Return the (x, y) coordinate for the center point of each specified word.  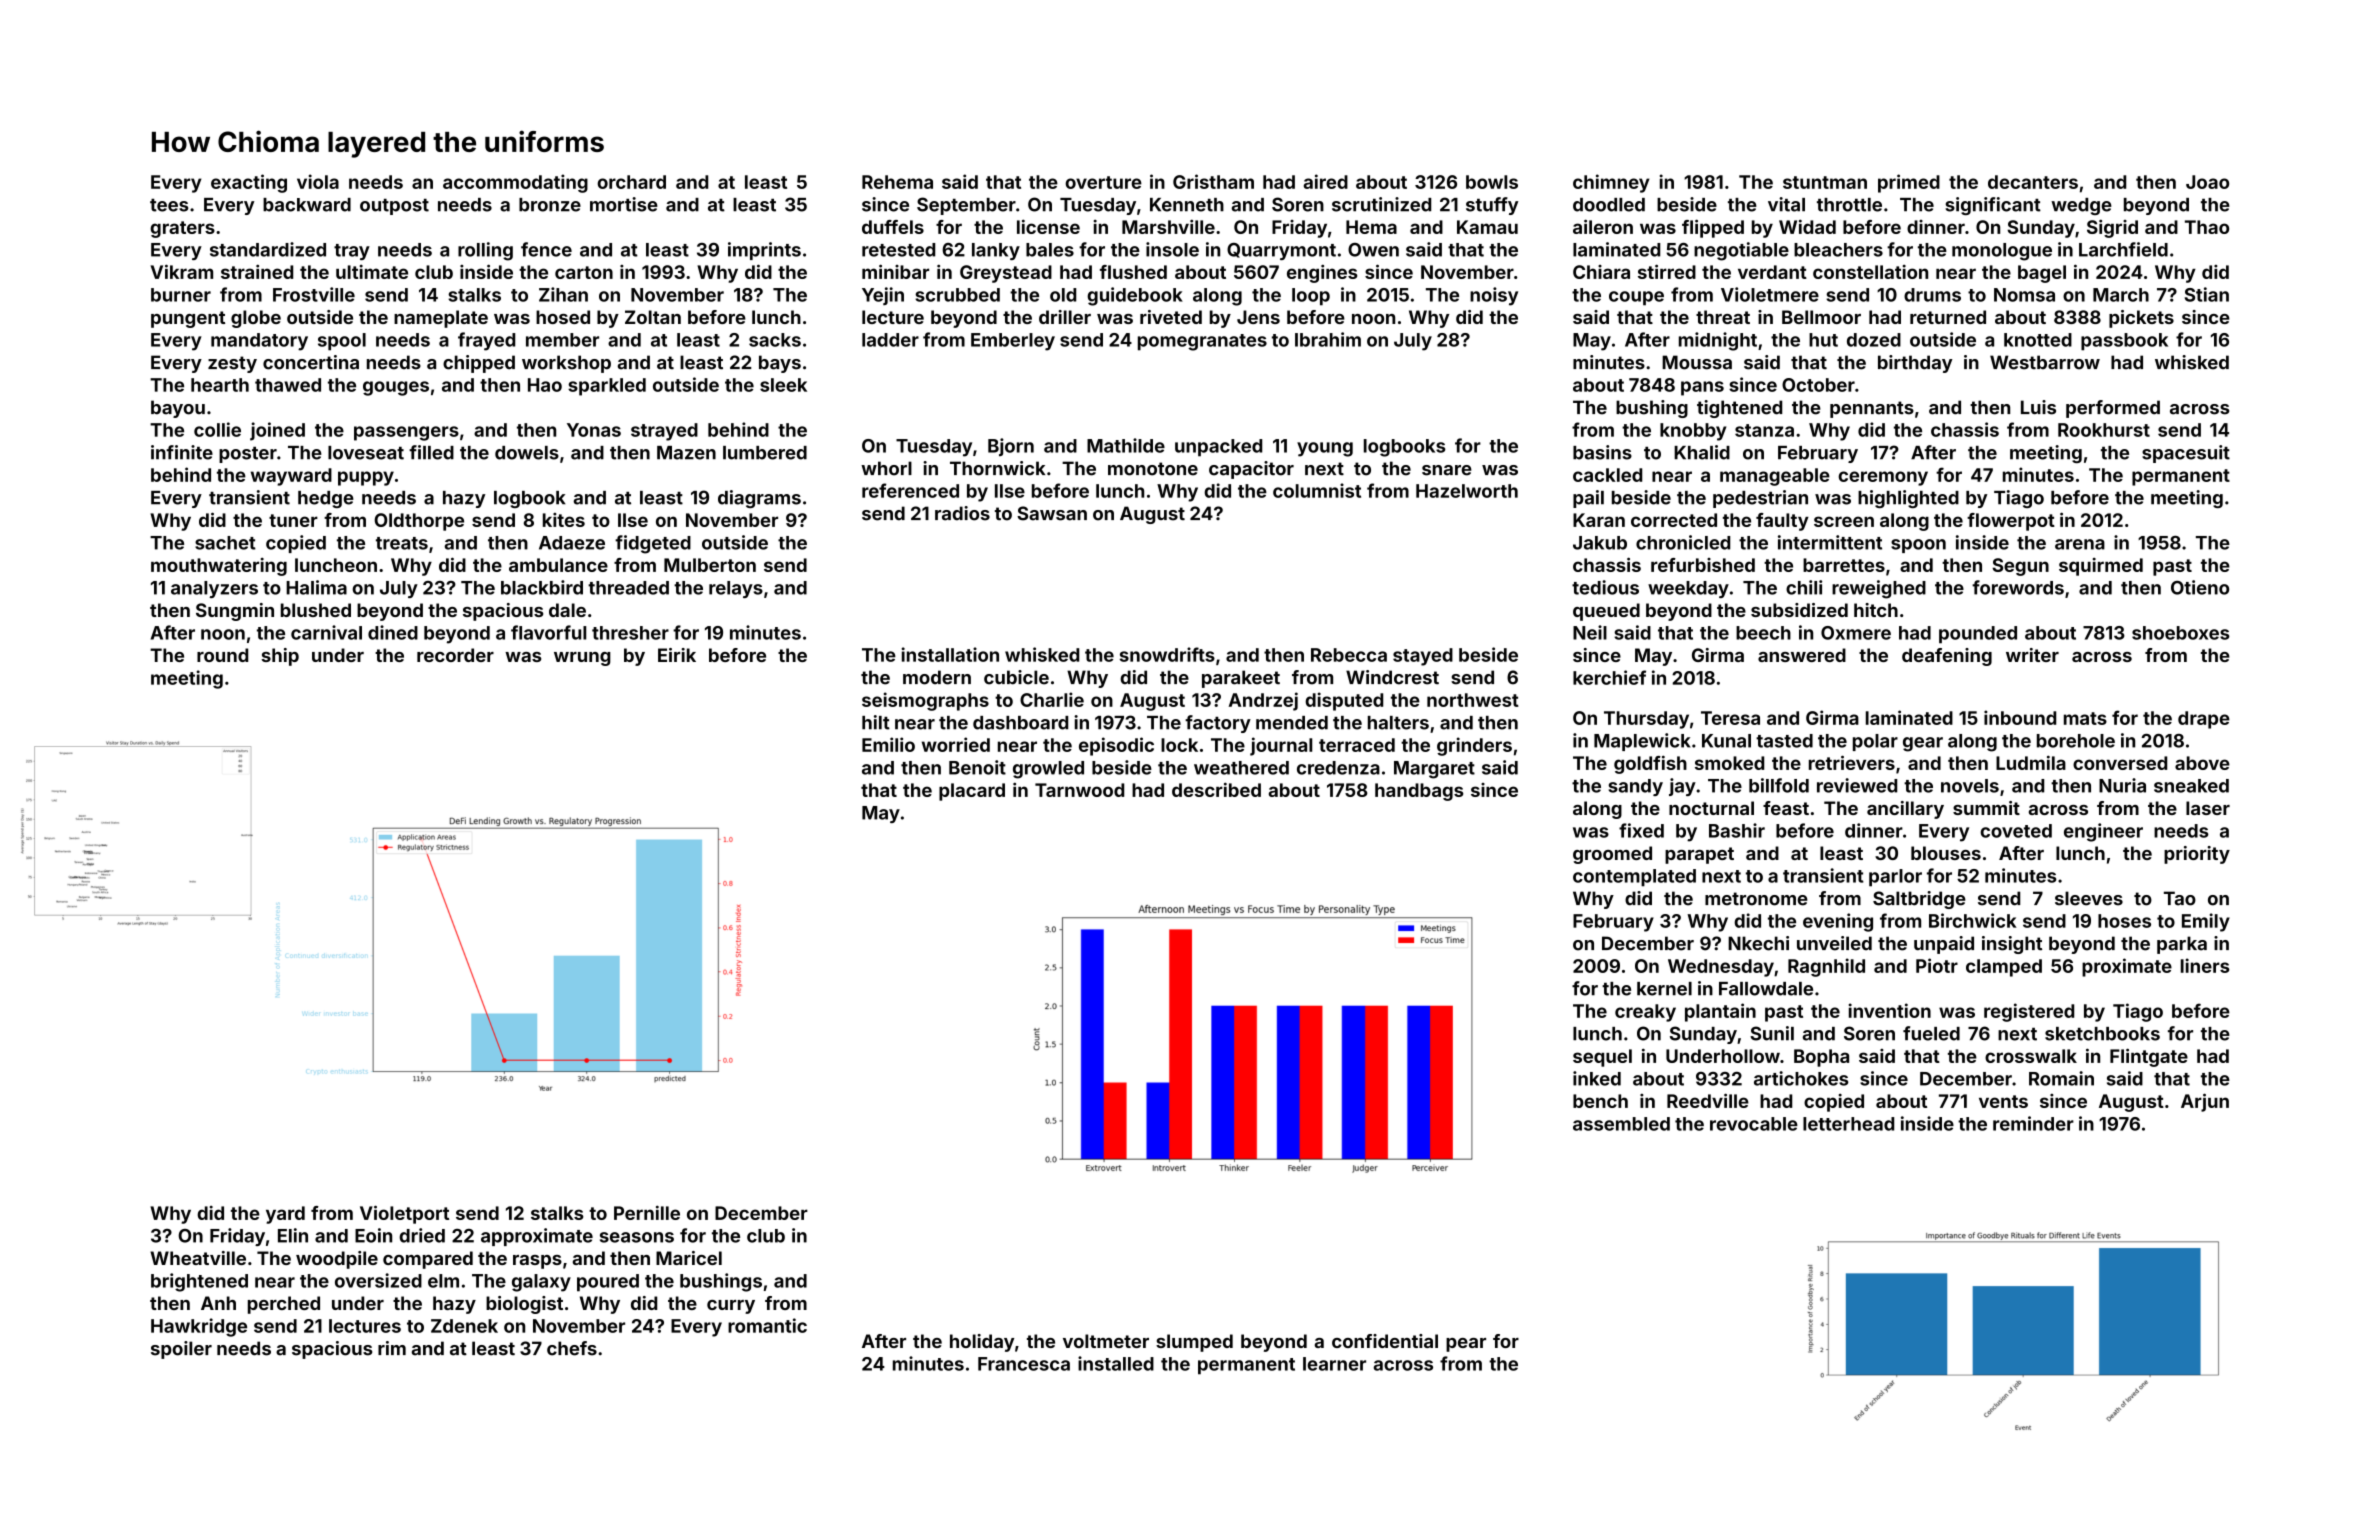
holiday (982, 1343)
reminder (2033, 1123)
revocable (1754, 1124)
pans (1702, 388)
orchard (631, 182)
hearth (220, 385)
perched (284, 1305)
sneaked (2191, 786)
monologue (2002, 252)
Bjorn (1011, 447)
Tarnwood (1079, 790)
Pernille (647, 1212)
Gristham (1213, 181)
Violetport (404, 1214)
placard (972, 792)
